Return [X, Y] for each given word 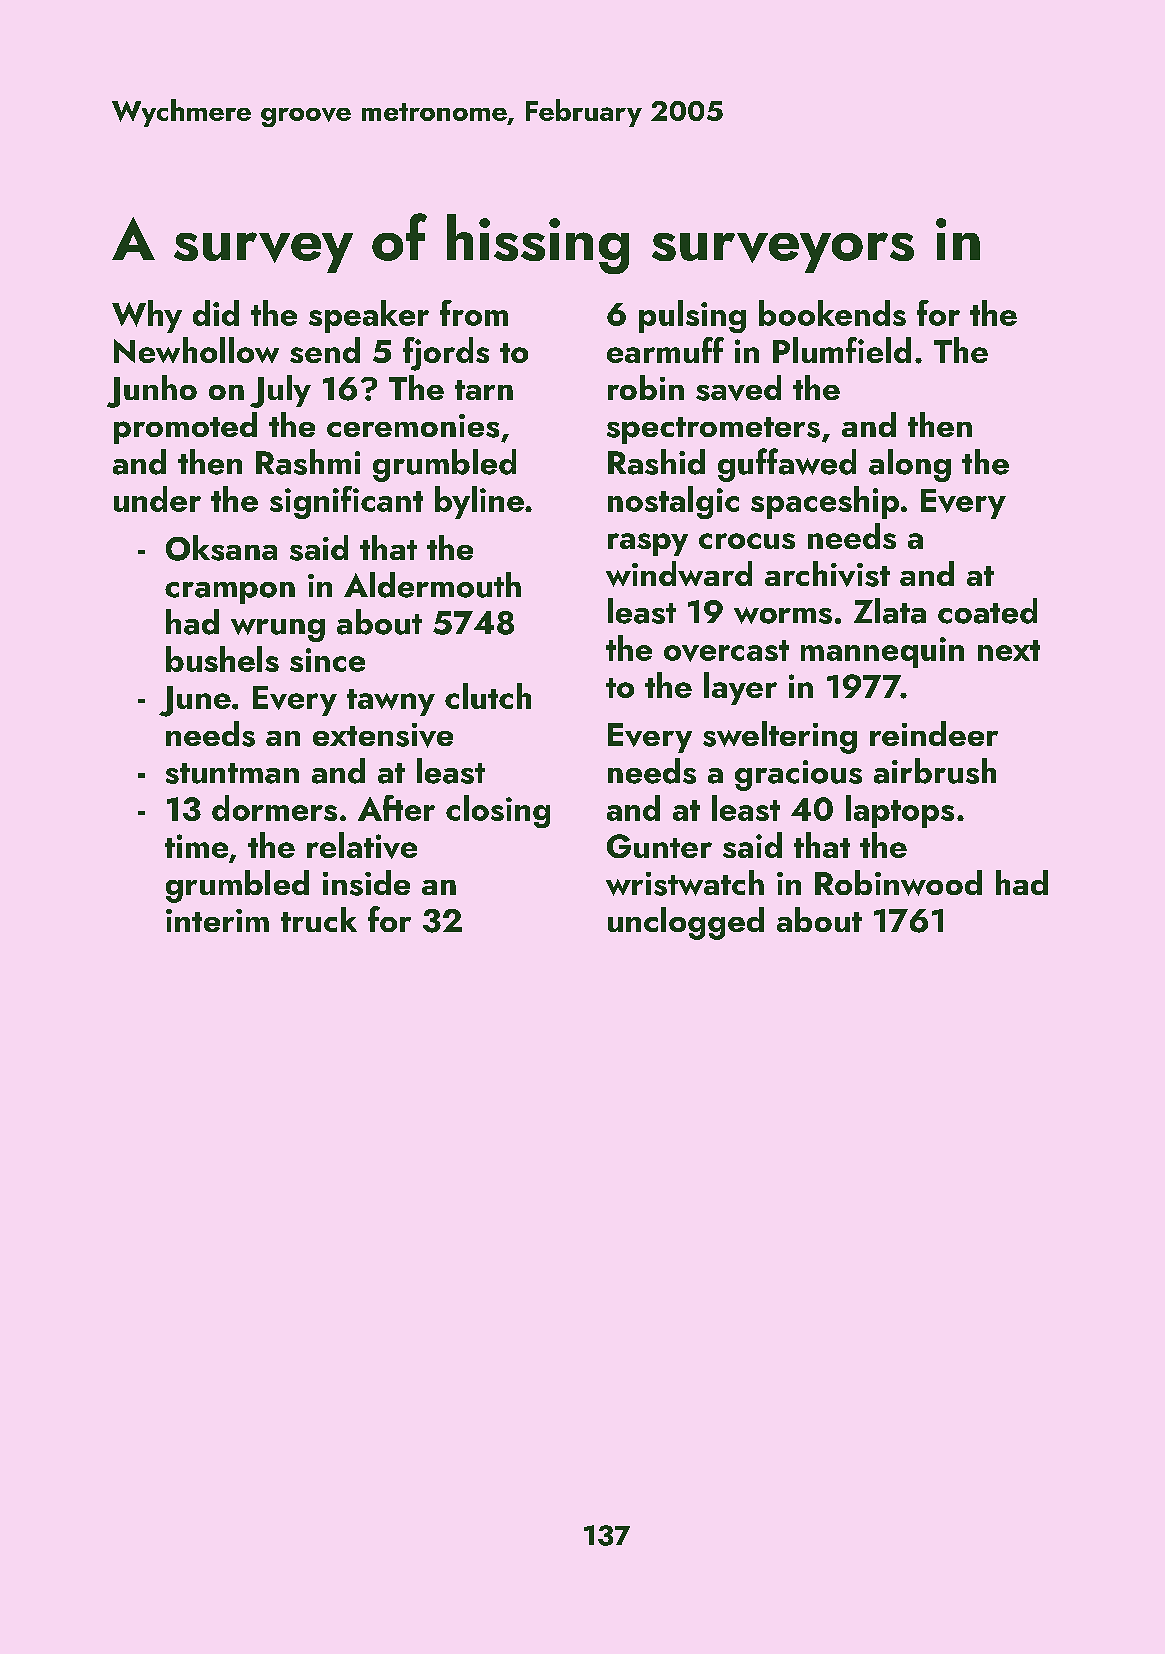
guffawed [787, 465]
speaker [369, 316]
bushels [222, 659]
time [196, 846]
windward [679, 574]
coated [987, 611]
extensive [383, 735]
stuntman [232, 773]
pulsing [692, 316]
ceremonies [413, 426]
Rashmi [308, 462]
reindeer [934, 733]
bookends [832, 313]
